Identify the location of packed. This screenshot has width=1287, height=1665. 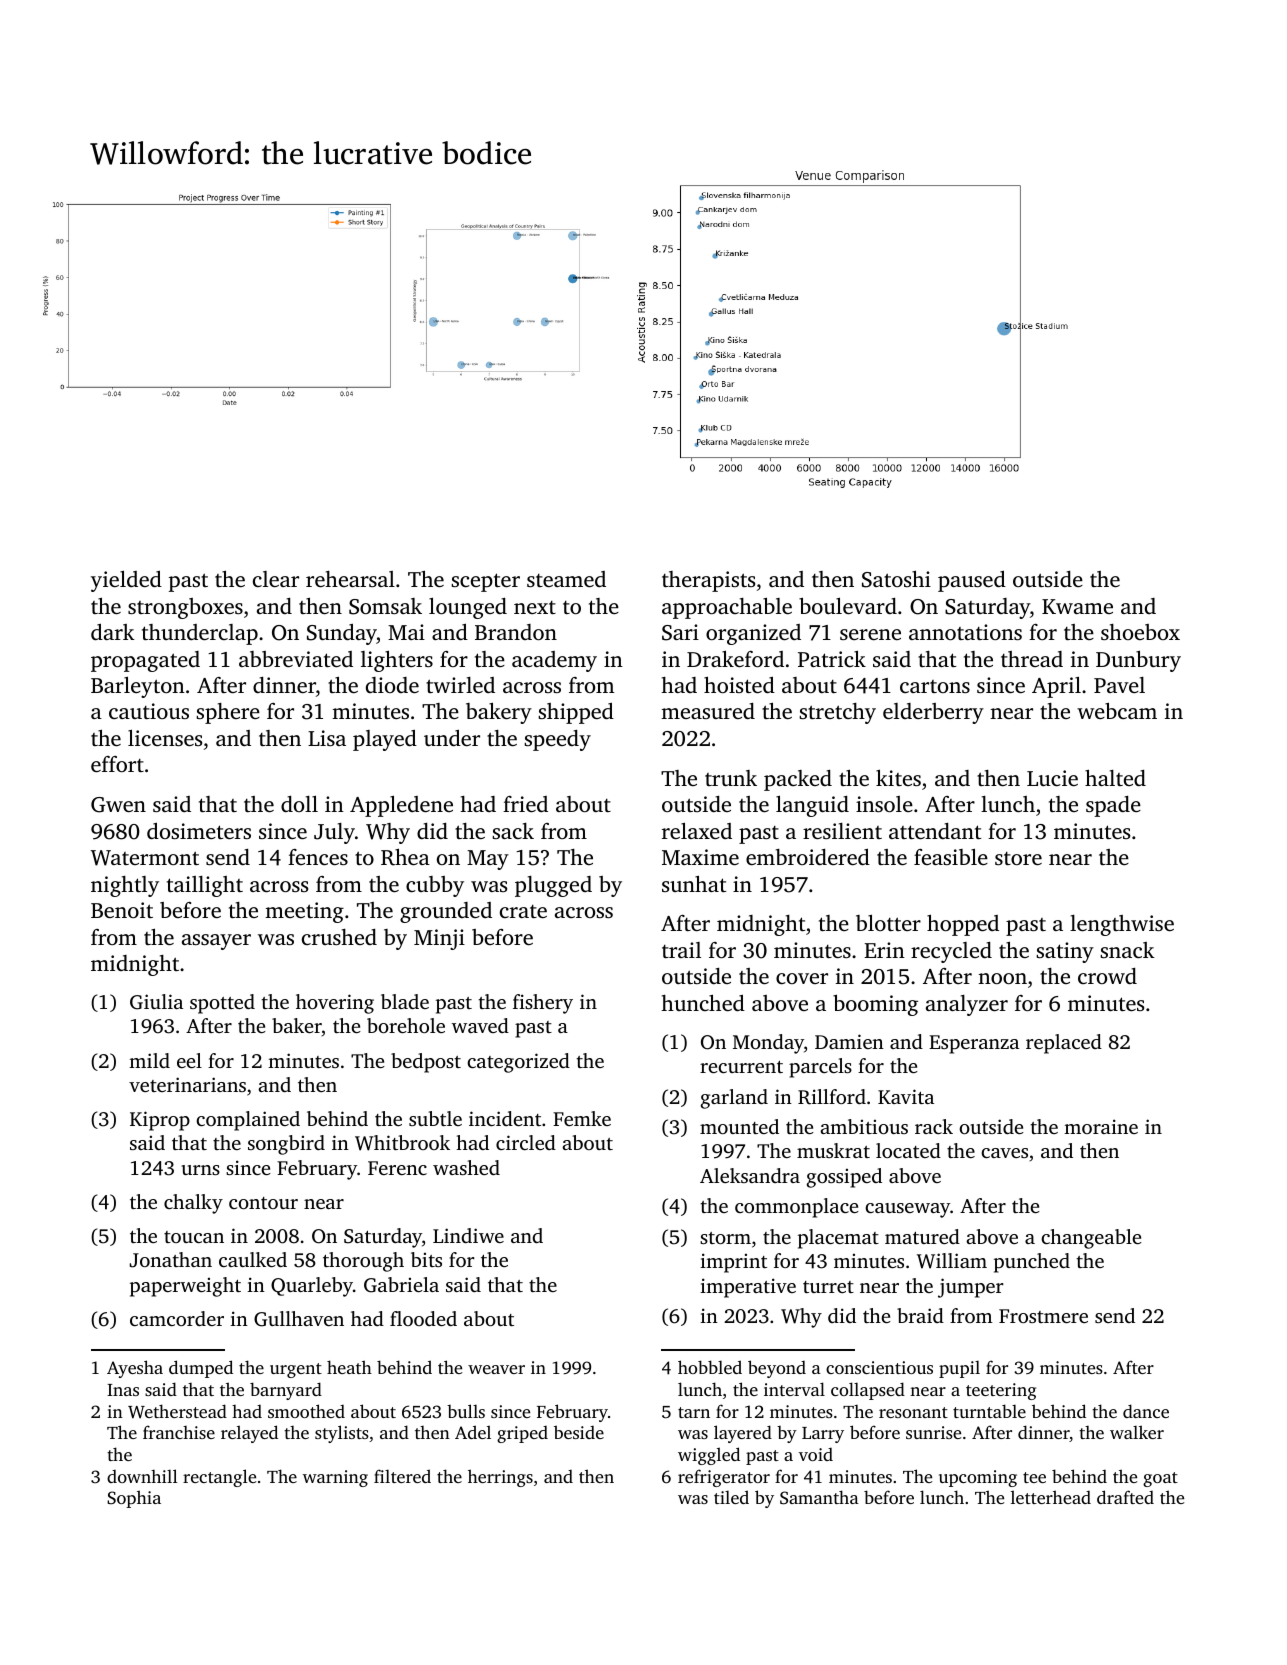
(798, 780).
